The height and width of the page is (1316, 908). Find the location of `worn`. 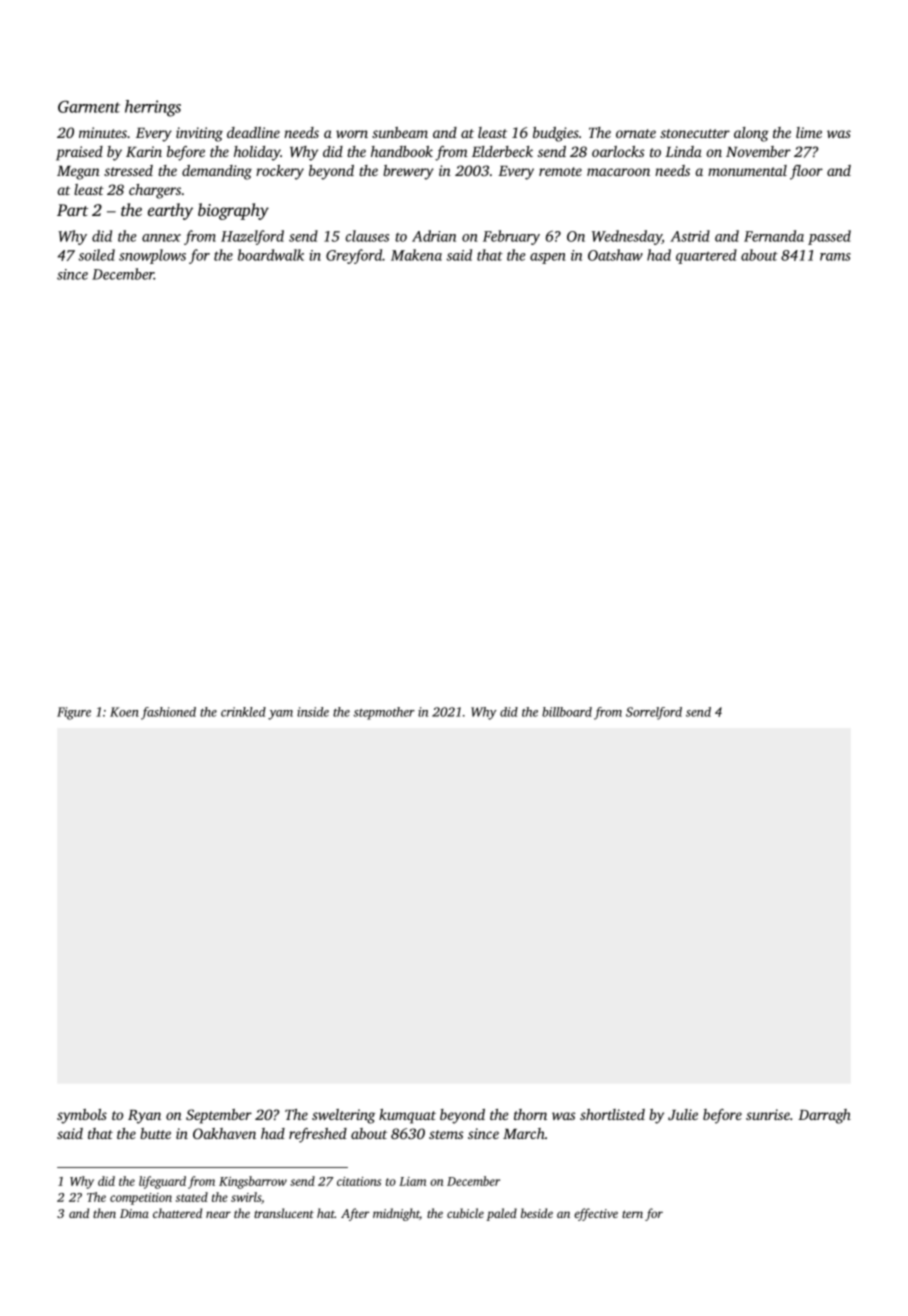

worn is located at coordinates (352, 134).
